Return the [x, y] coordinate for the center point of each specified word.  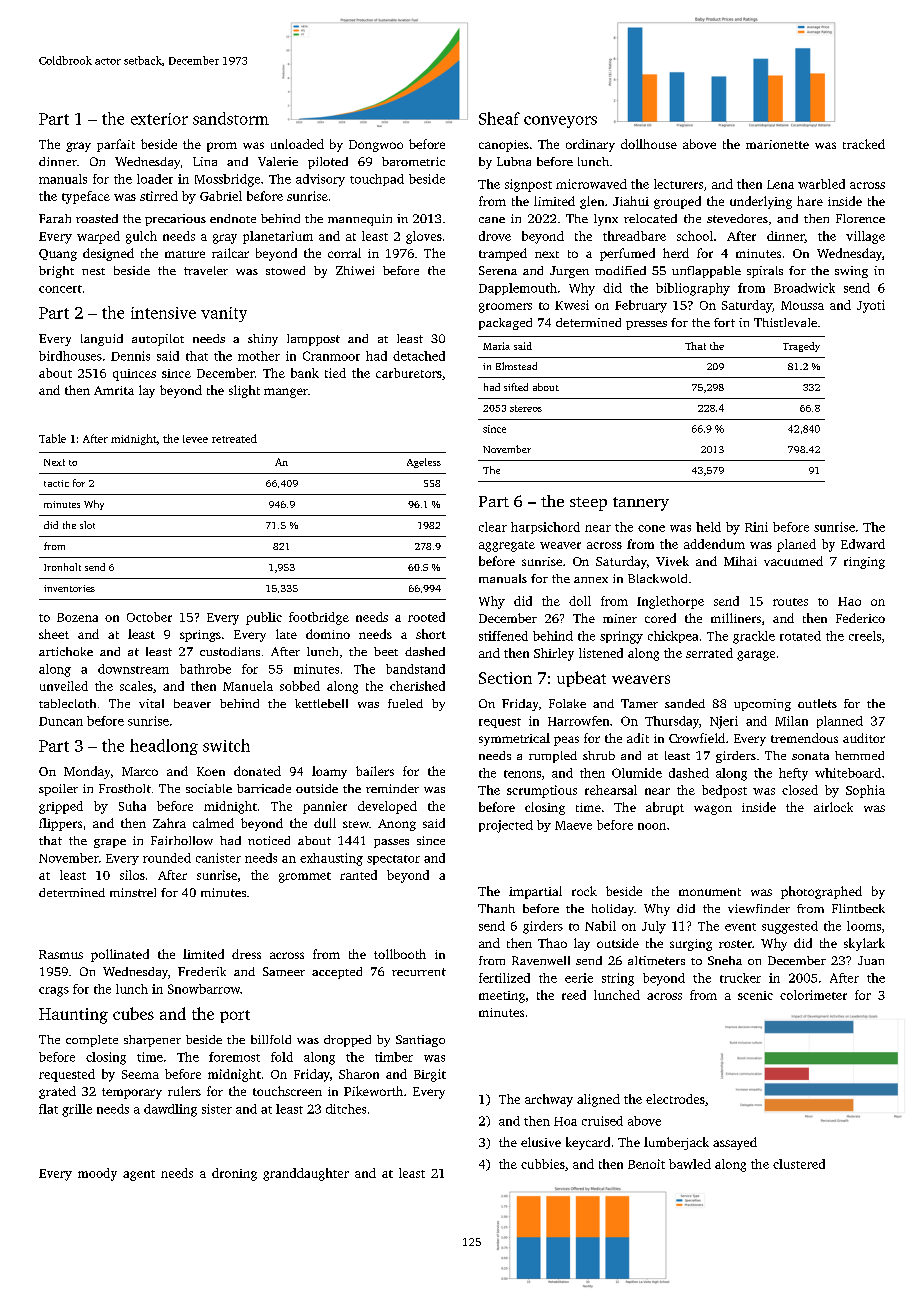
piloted [328, 163]
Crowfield [697, 738]
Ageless [424, 463]
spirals [765, 272]
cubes [133, 1013]
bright [56, 272]
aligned [598, 1100]
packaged [505, 324]
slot [87, 525]
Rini [756, 527]
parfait [116, 145]
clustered [799, 1164]
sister [217, 1109]
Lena [780, 184]
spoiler [58, 790]
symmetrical [514, 739]
